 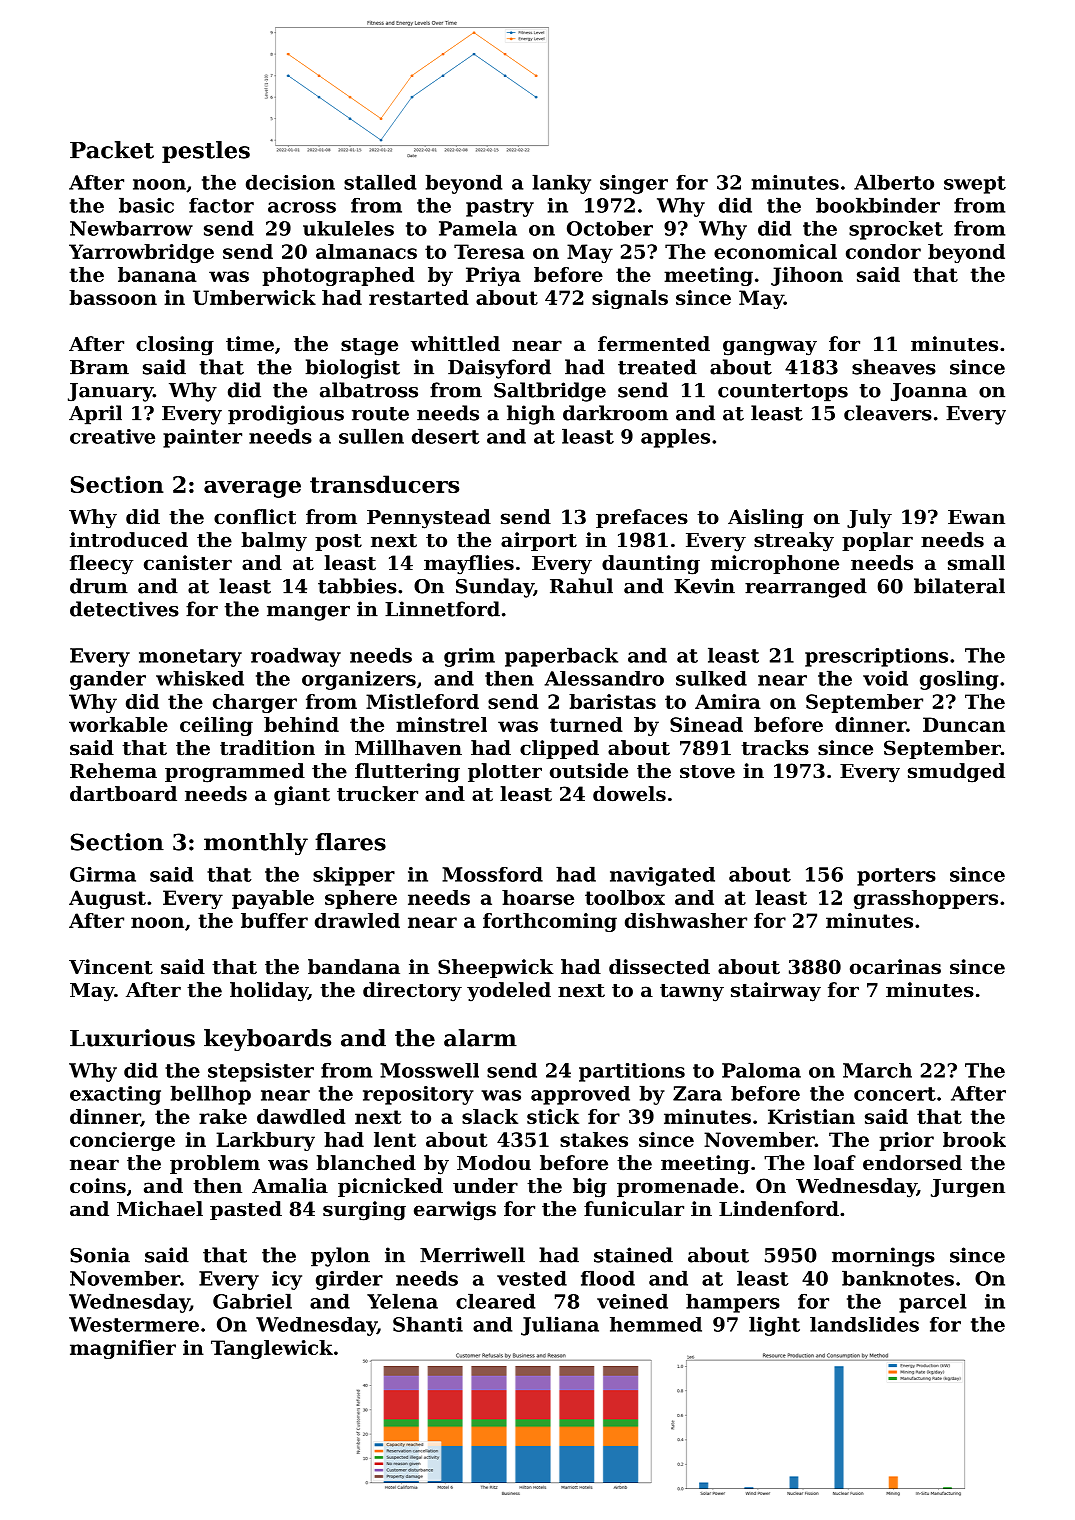 What do you see at coordinates (412, 992) in the page?
I see `directory` at bounding box center [412, 992].
